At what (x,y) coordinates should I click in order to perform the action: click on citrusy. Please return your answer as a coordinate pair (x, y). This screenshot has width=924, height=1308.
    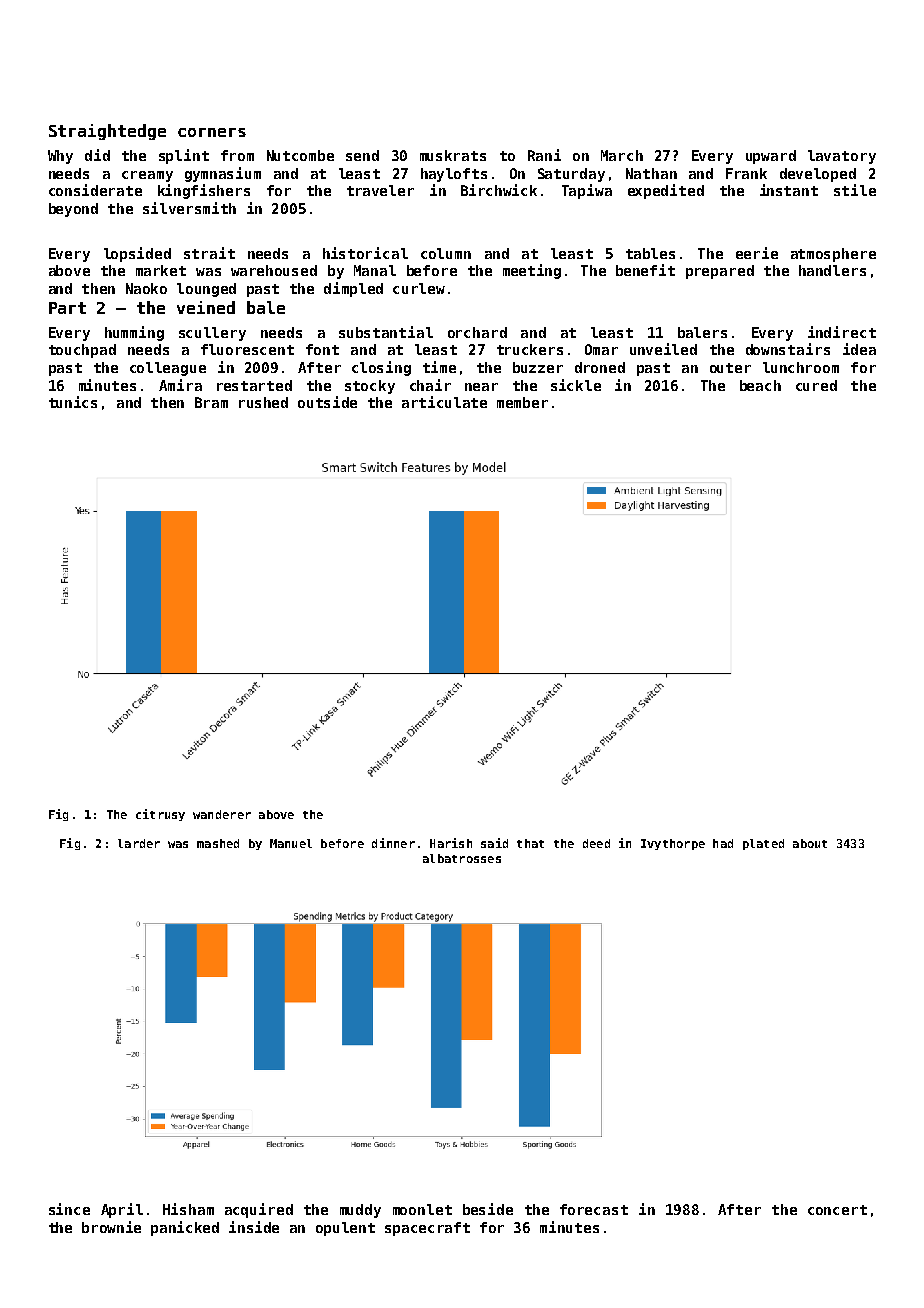
    Looking at the image, I should click on (160, 815).
